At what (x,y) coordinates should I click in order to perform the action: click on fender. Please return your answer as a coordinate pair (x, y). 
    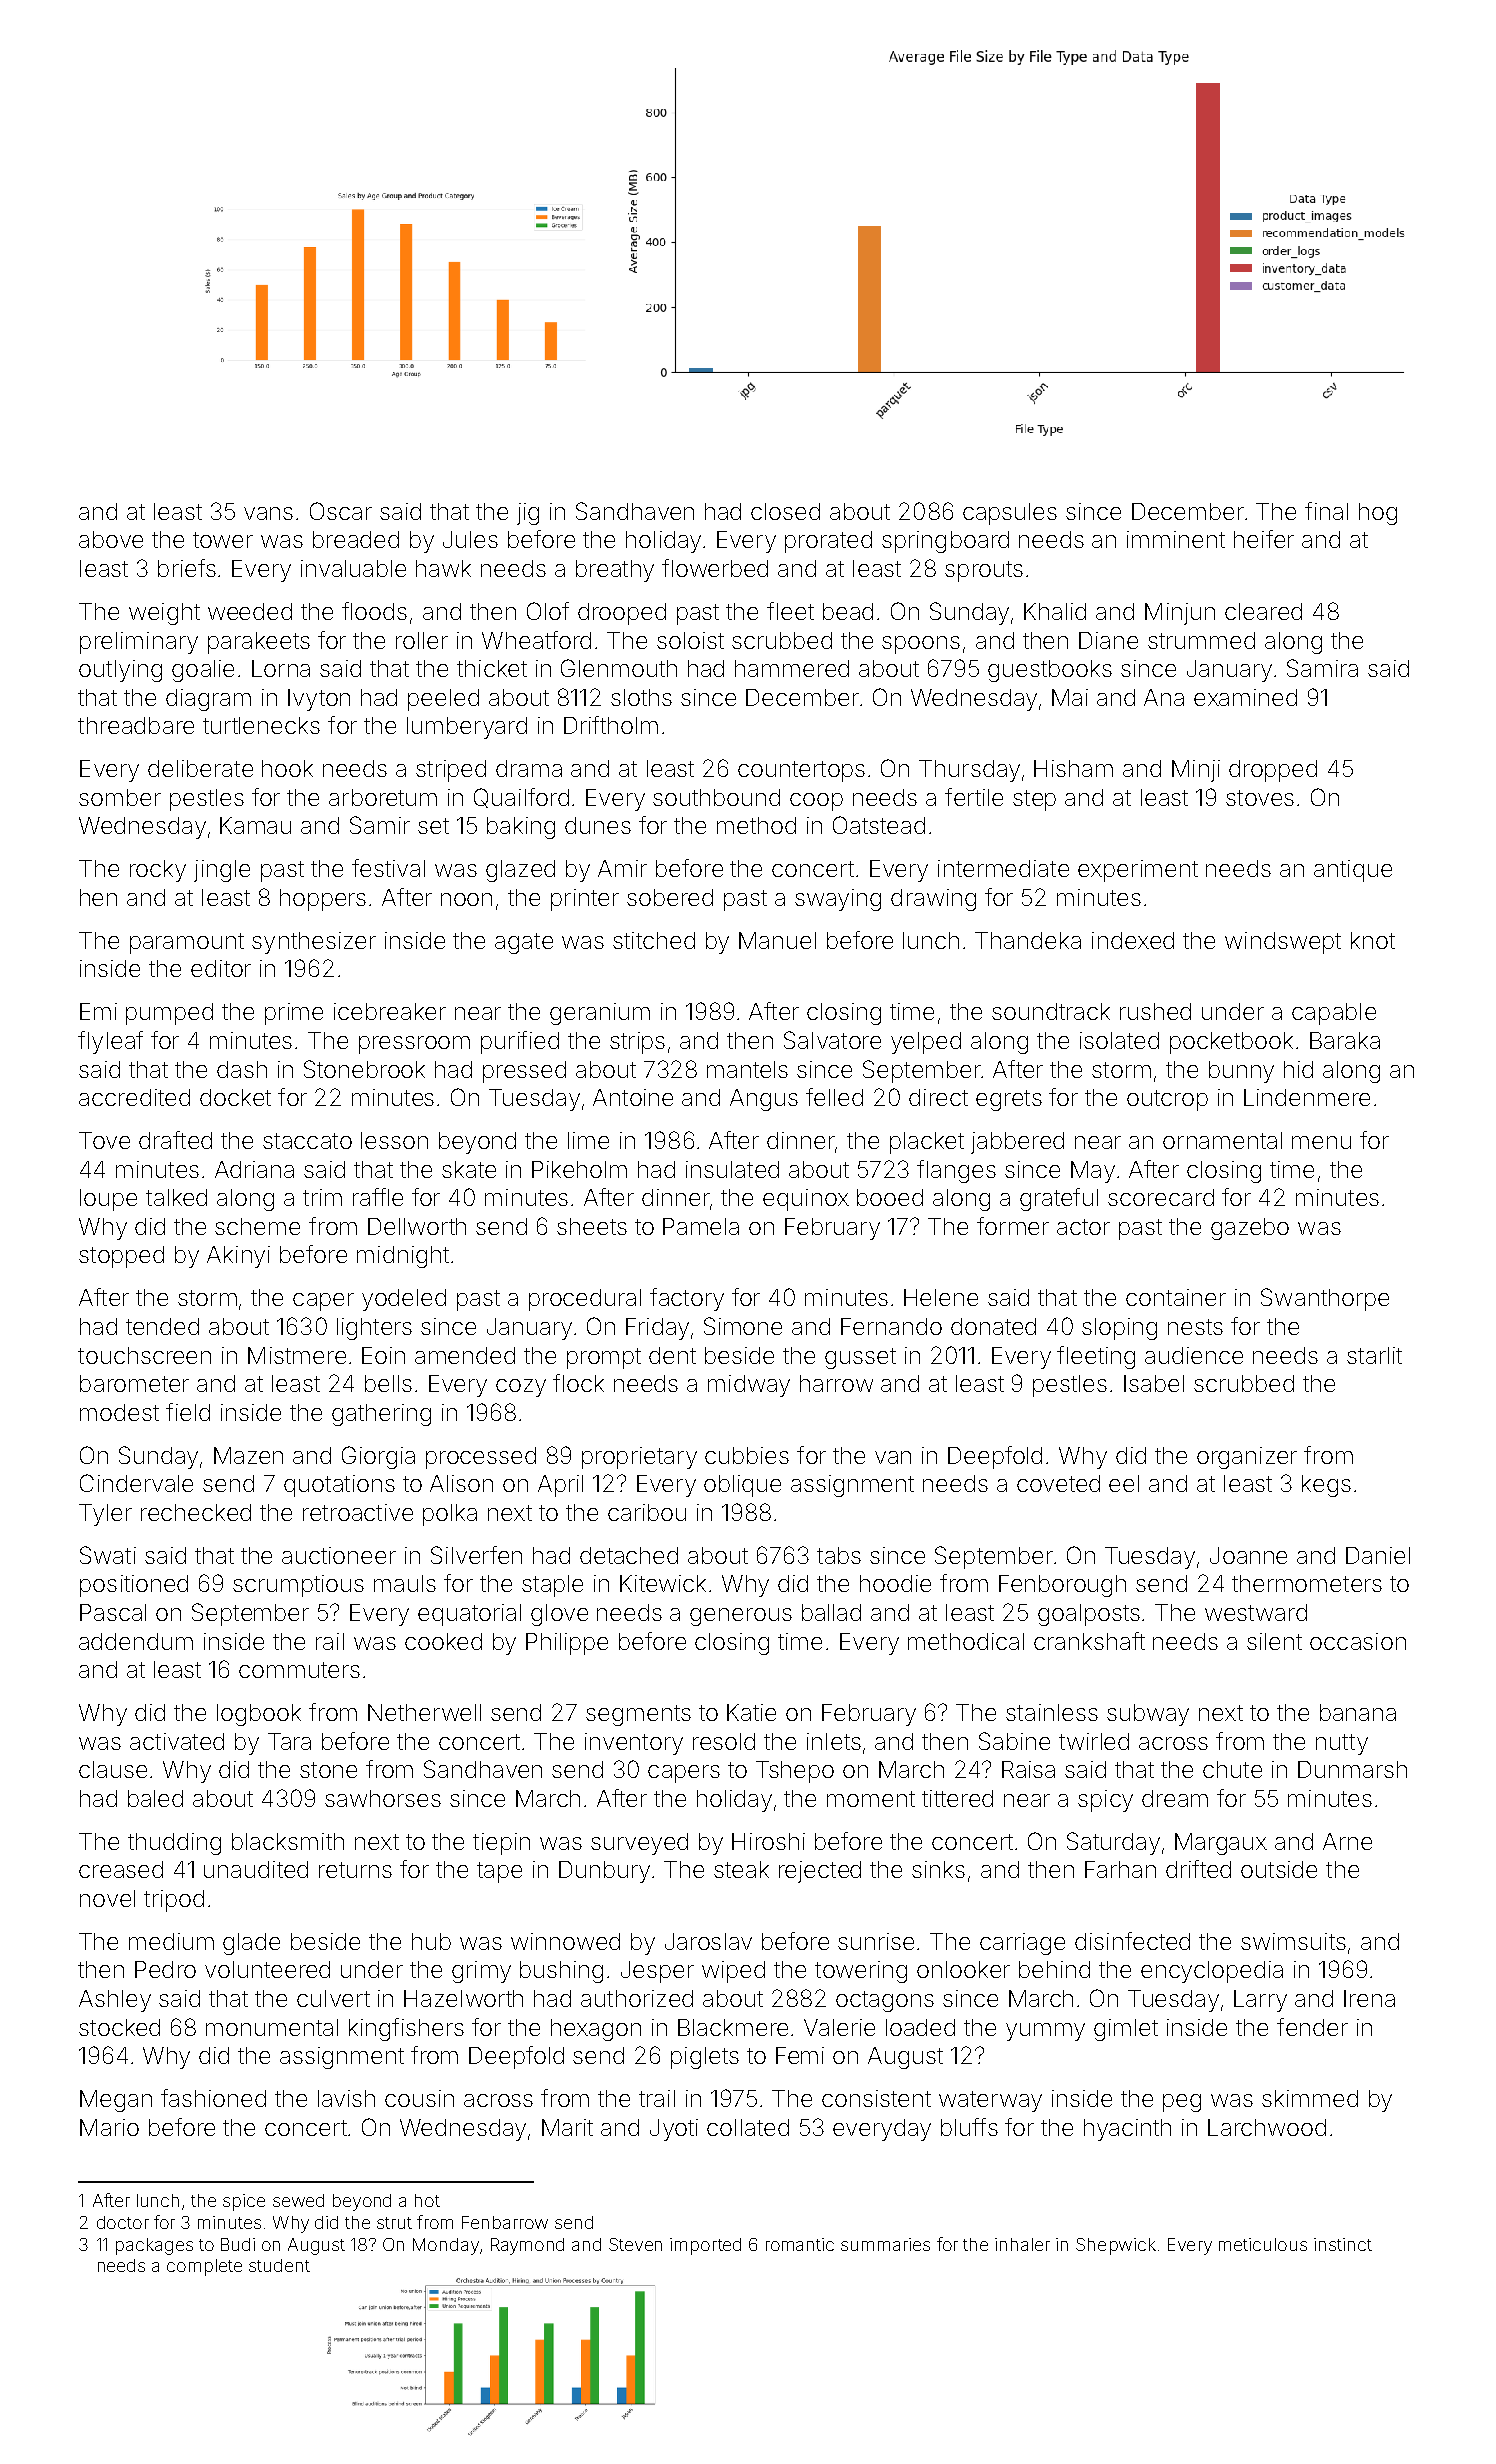
    Looking at the image, I should click on (1312, 2027).
